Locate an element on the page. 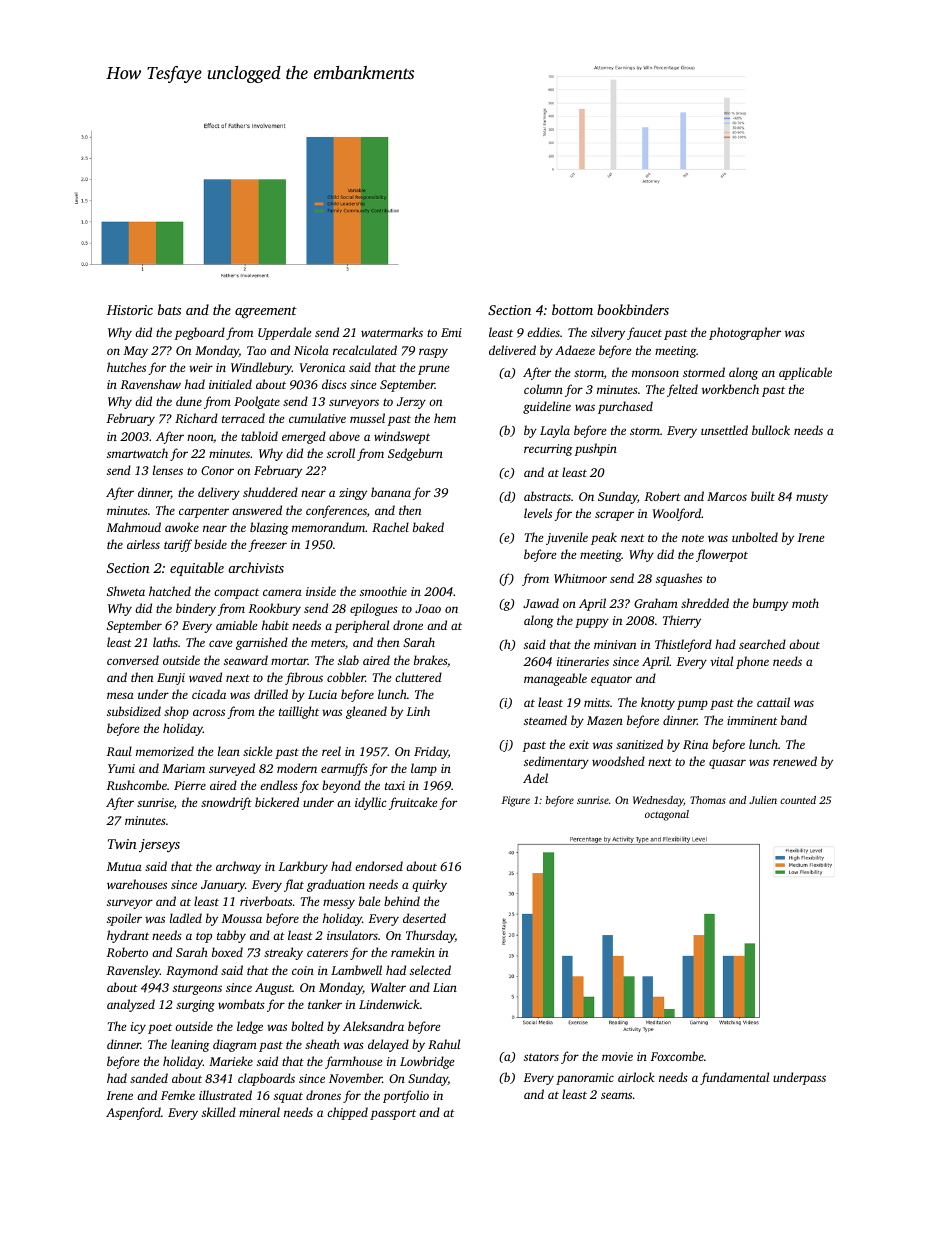 The image size is (952, 1233). Aspenford is located at coordinates (133, 1113).
